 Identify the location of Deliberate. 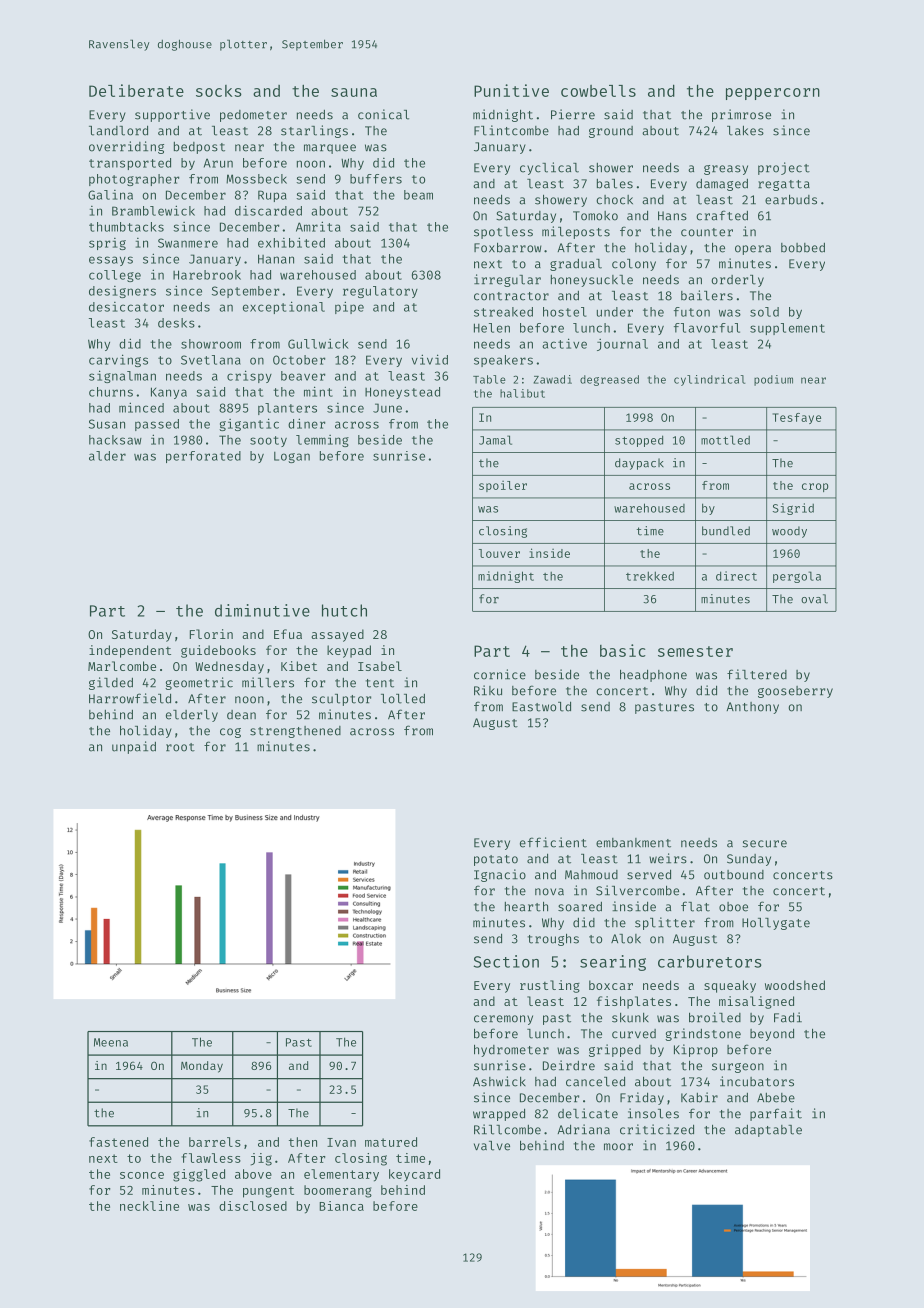
(136, 90).
